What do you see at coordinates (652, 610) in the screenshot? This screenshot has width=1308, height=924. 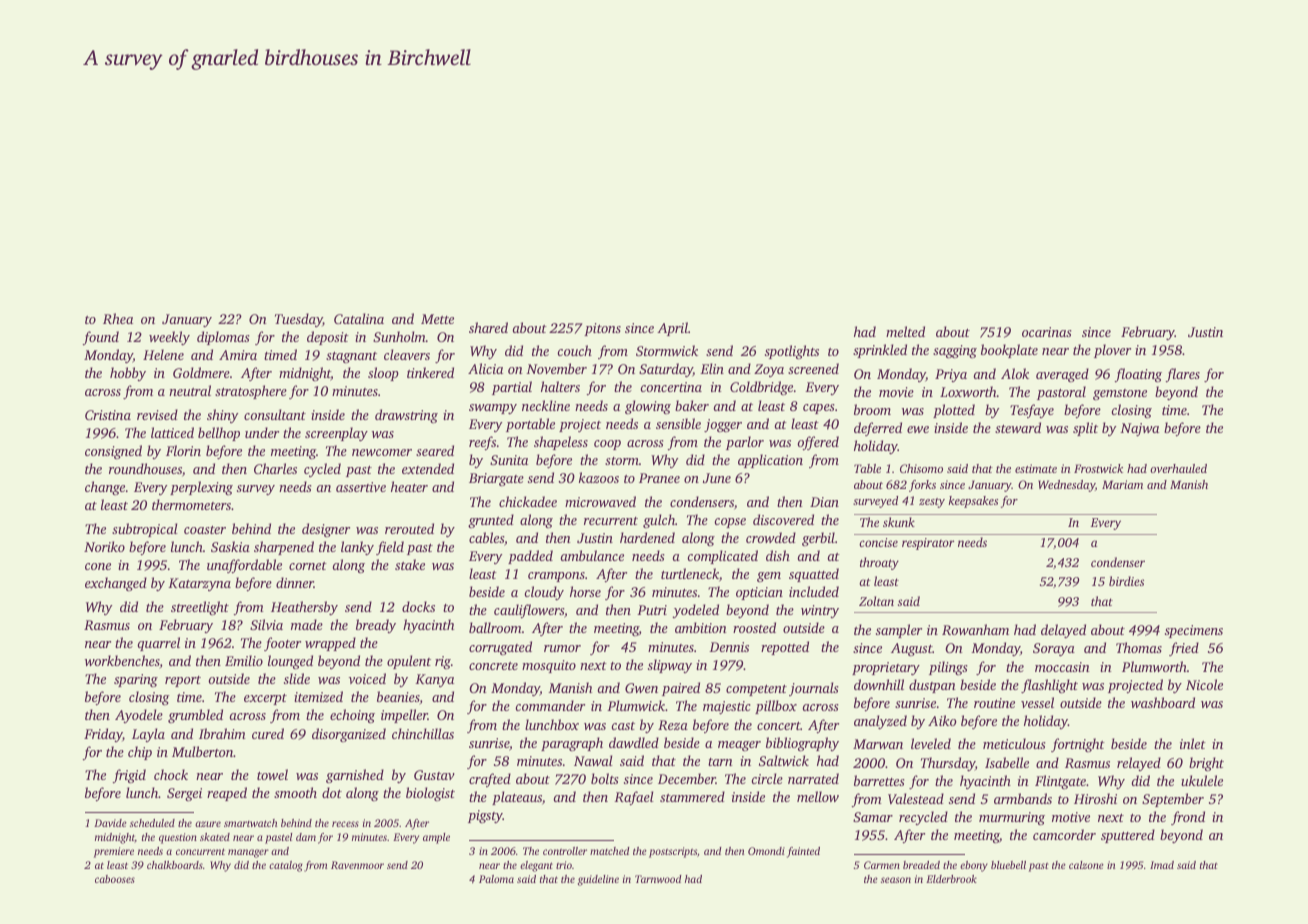 I see `Putri` at bounding box center [652, 610].
